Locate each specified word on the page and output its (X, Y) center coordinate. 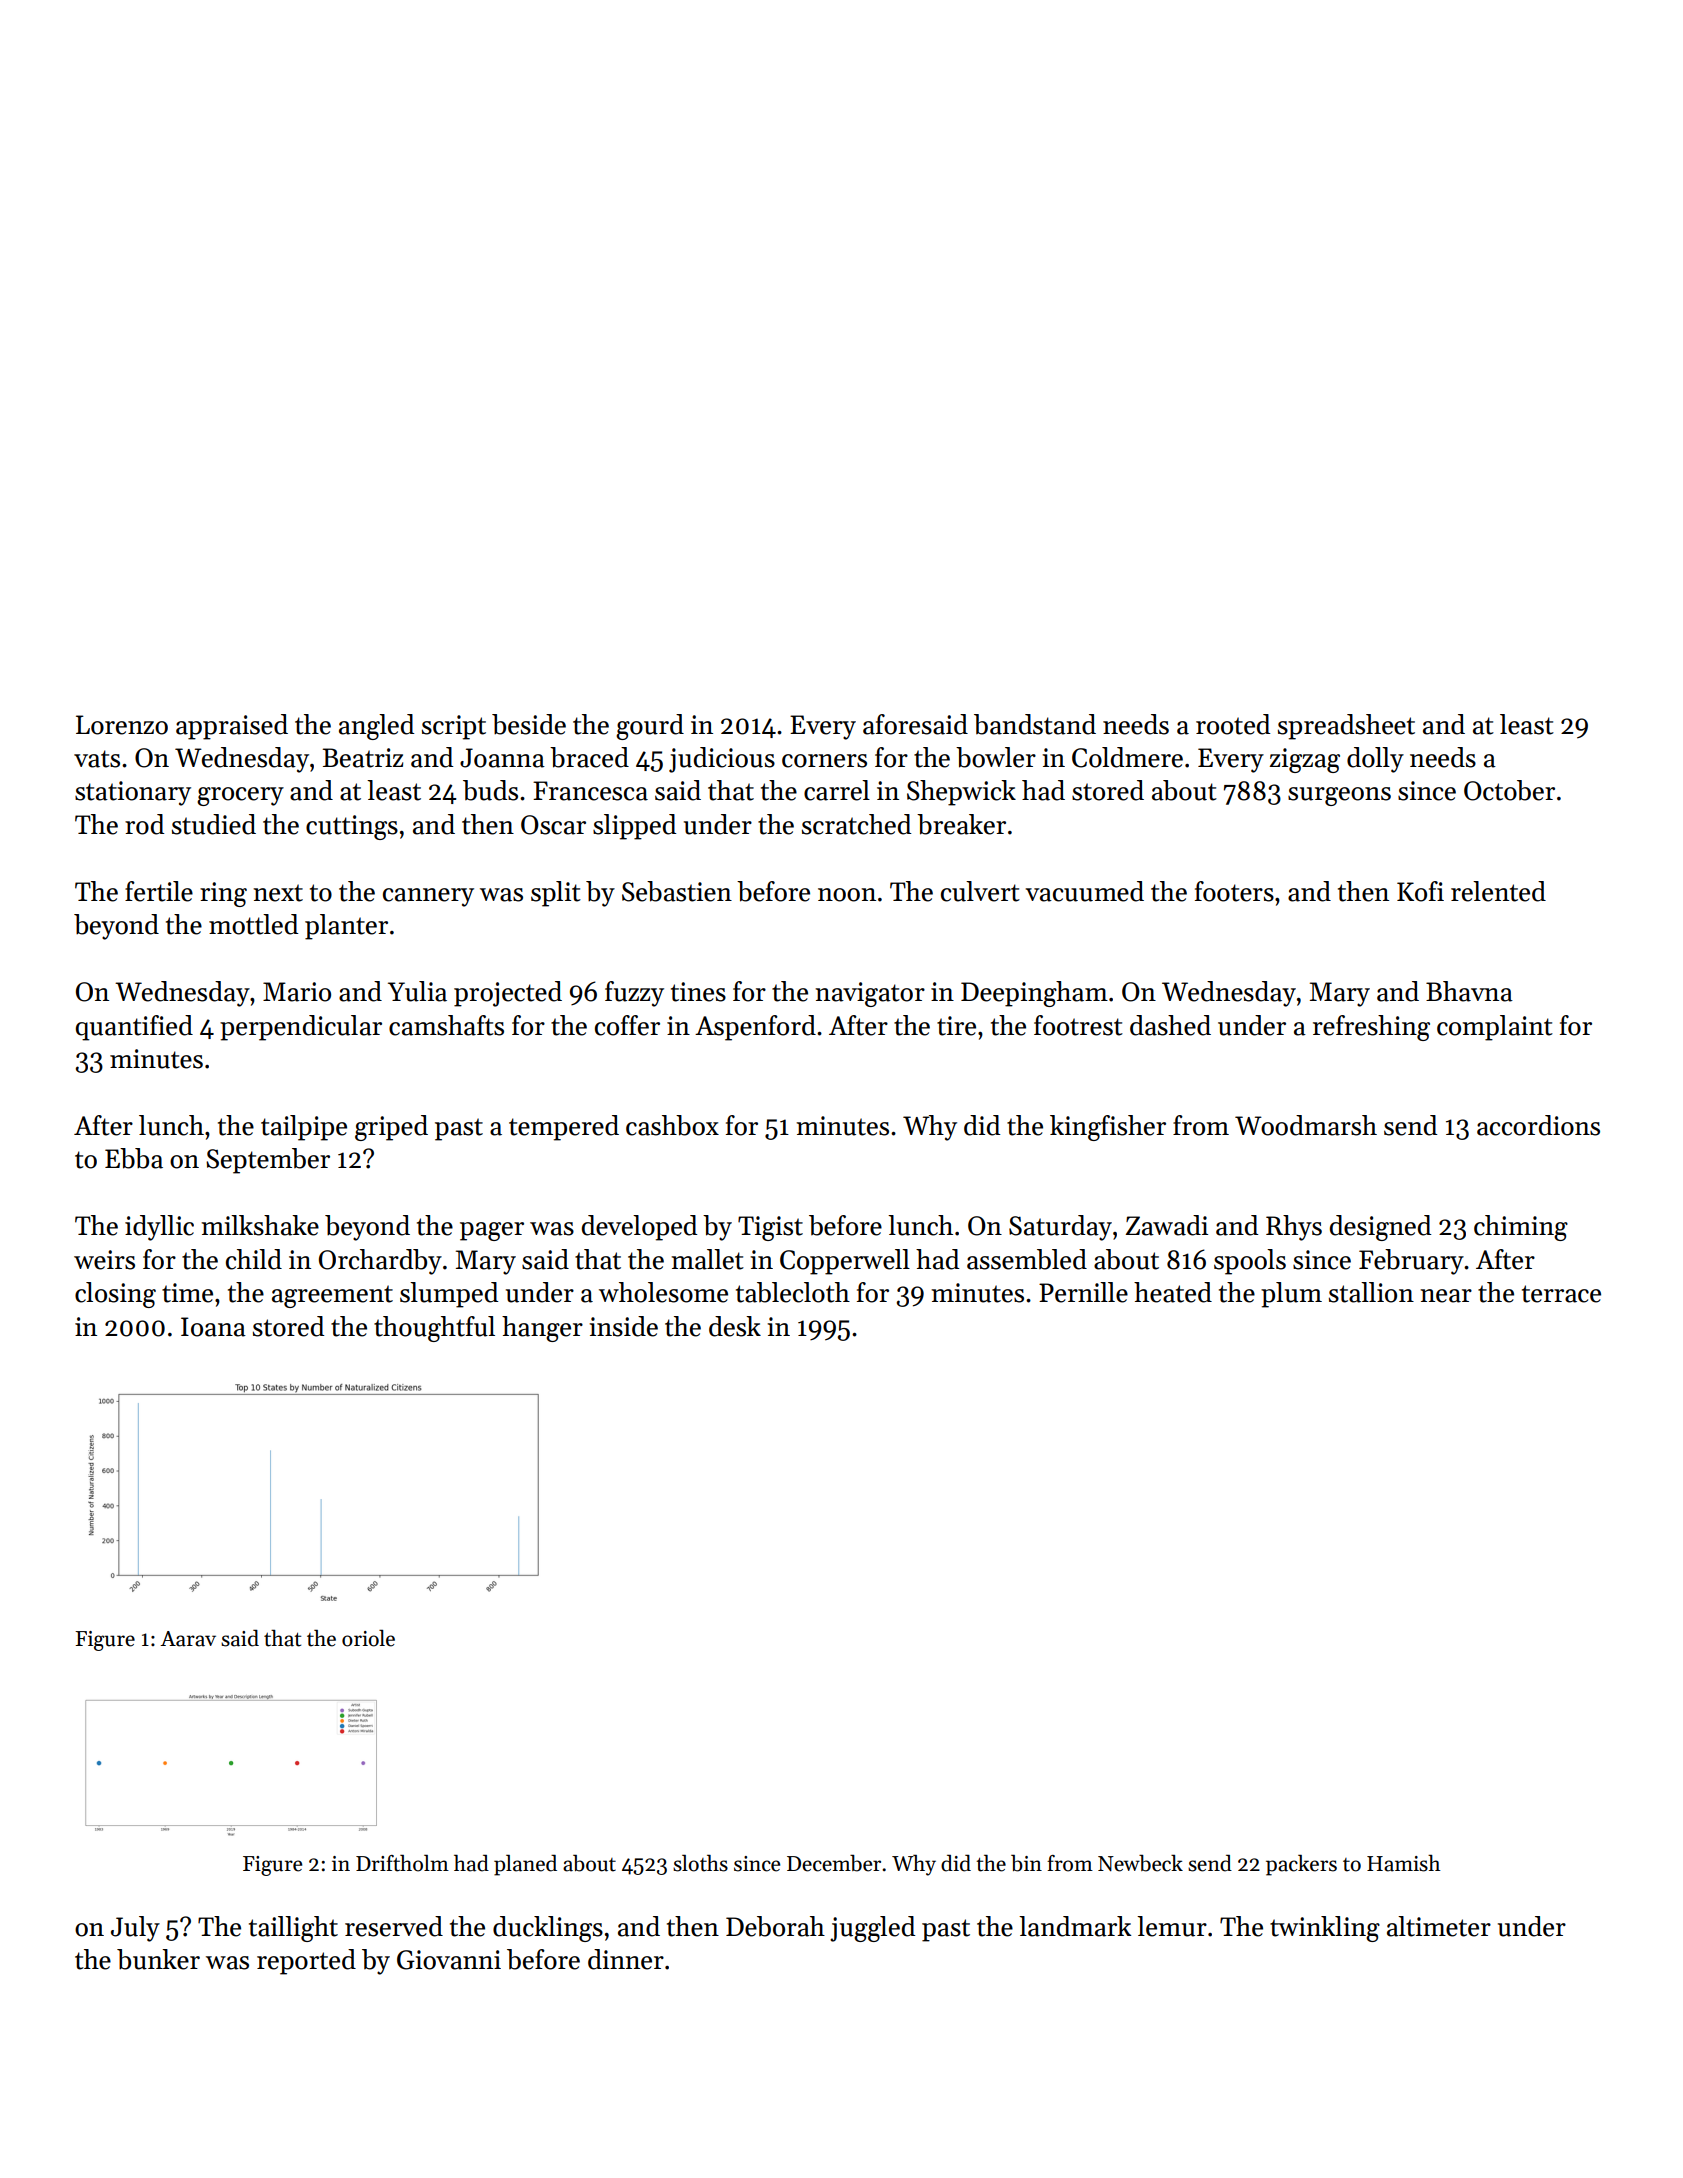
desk (735, 1326)
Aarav (188, 1639)
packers (1301, 1865)
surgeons (1339, 796)
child (254, 1259)
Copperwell (845, 1262)
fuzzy (634, 994)
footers (1234, 891)
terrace (1561, 1294)
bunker (158, 1959)
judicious (722, 760)
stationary (133, 793)
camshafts (446, 1025)
